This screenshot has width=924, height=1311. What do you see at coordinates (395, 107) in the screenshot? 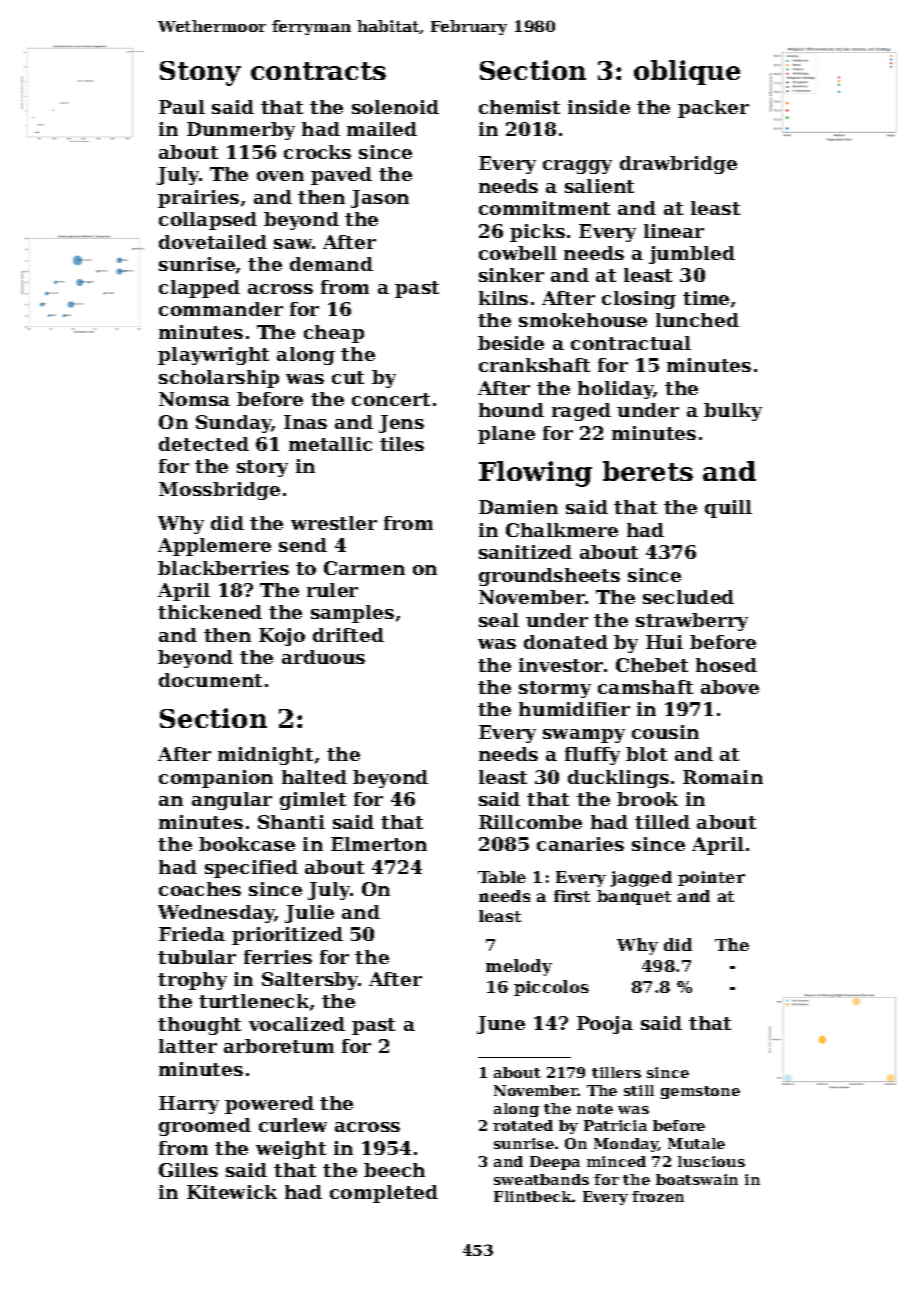
I see `solenoid` at bounding box center [395, 107].
